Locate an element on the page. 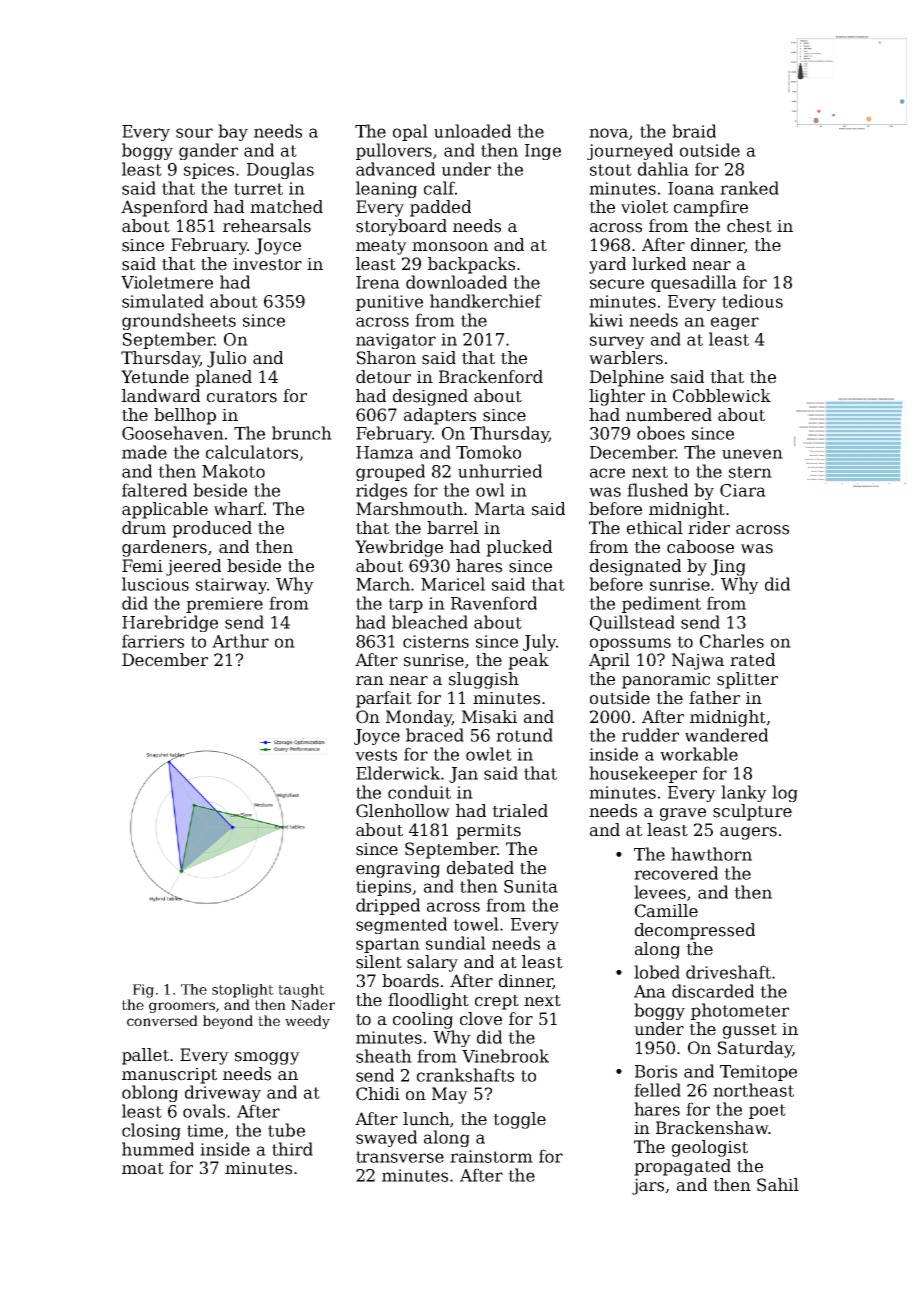 This page has height=1308, width=924. lunch is located at coordinates (426, 1119).
